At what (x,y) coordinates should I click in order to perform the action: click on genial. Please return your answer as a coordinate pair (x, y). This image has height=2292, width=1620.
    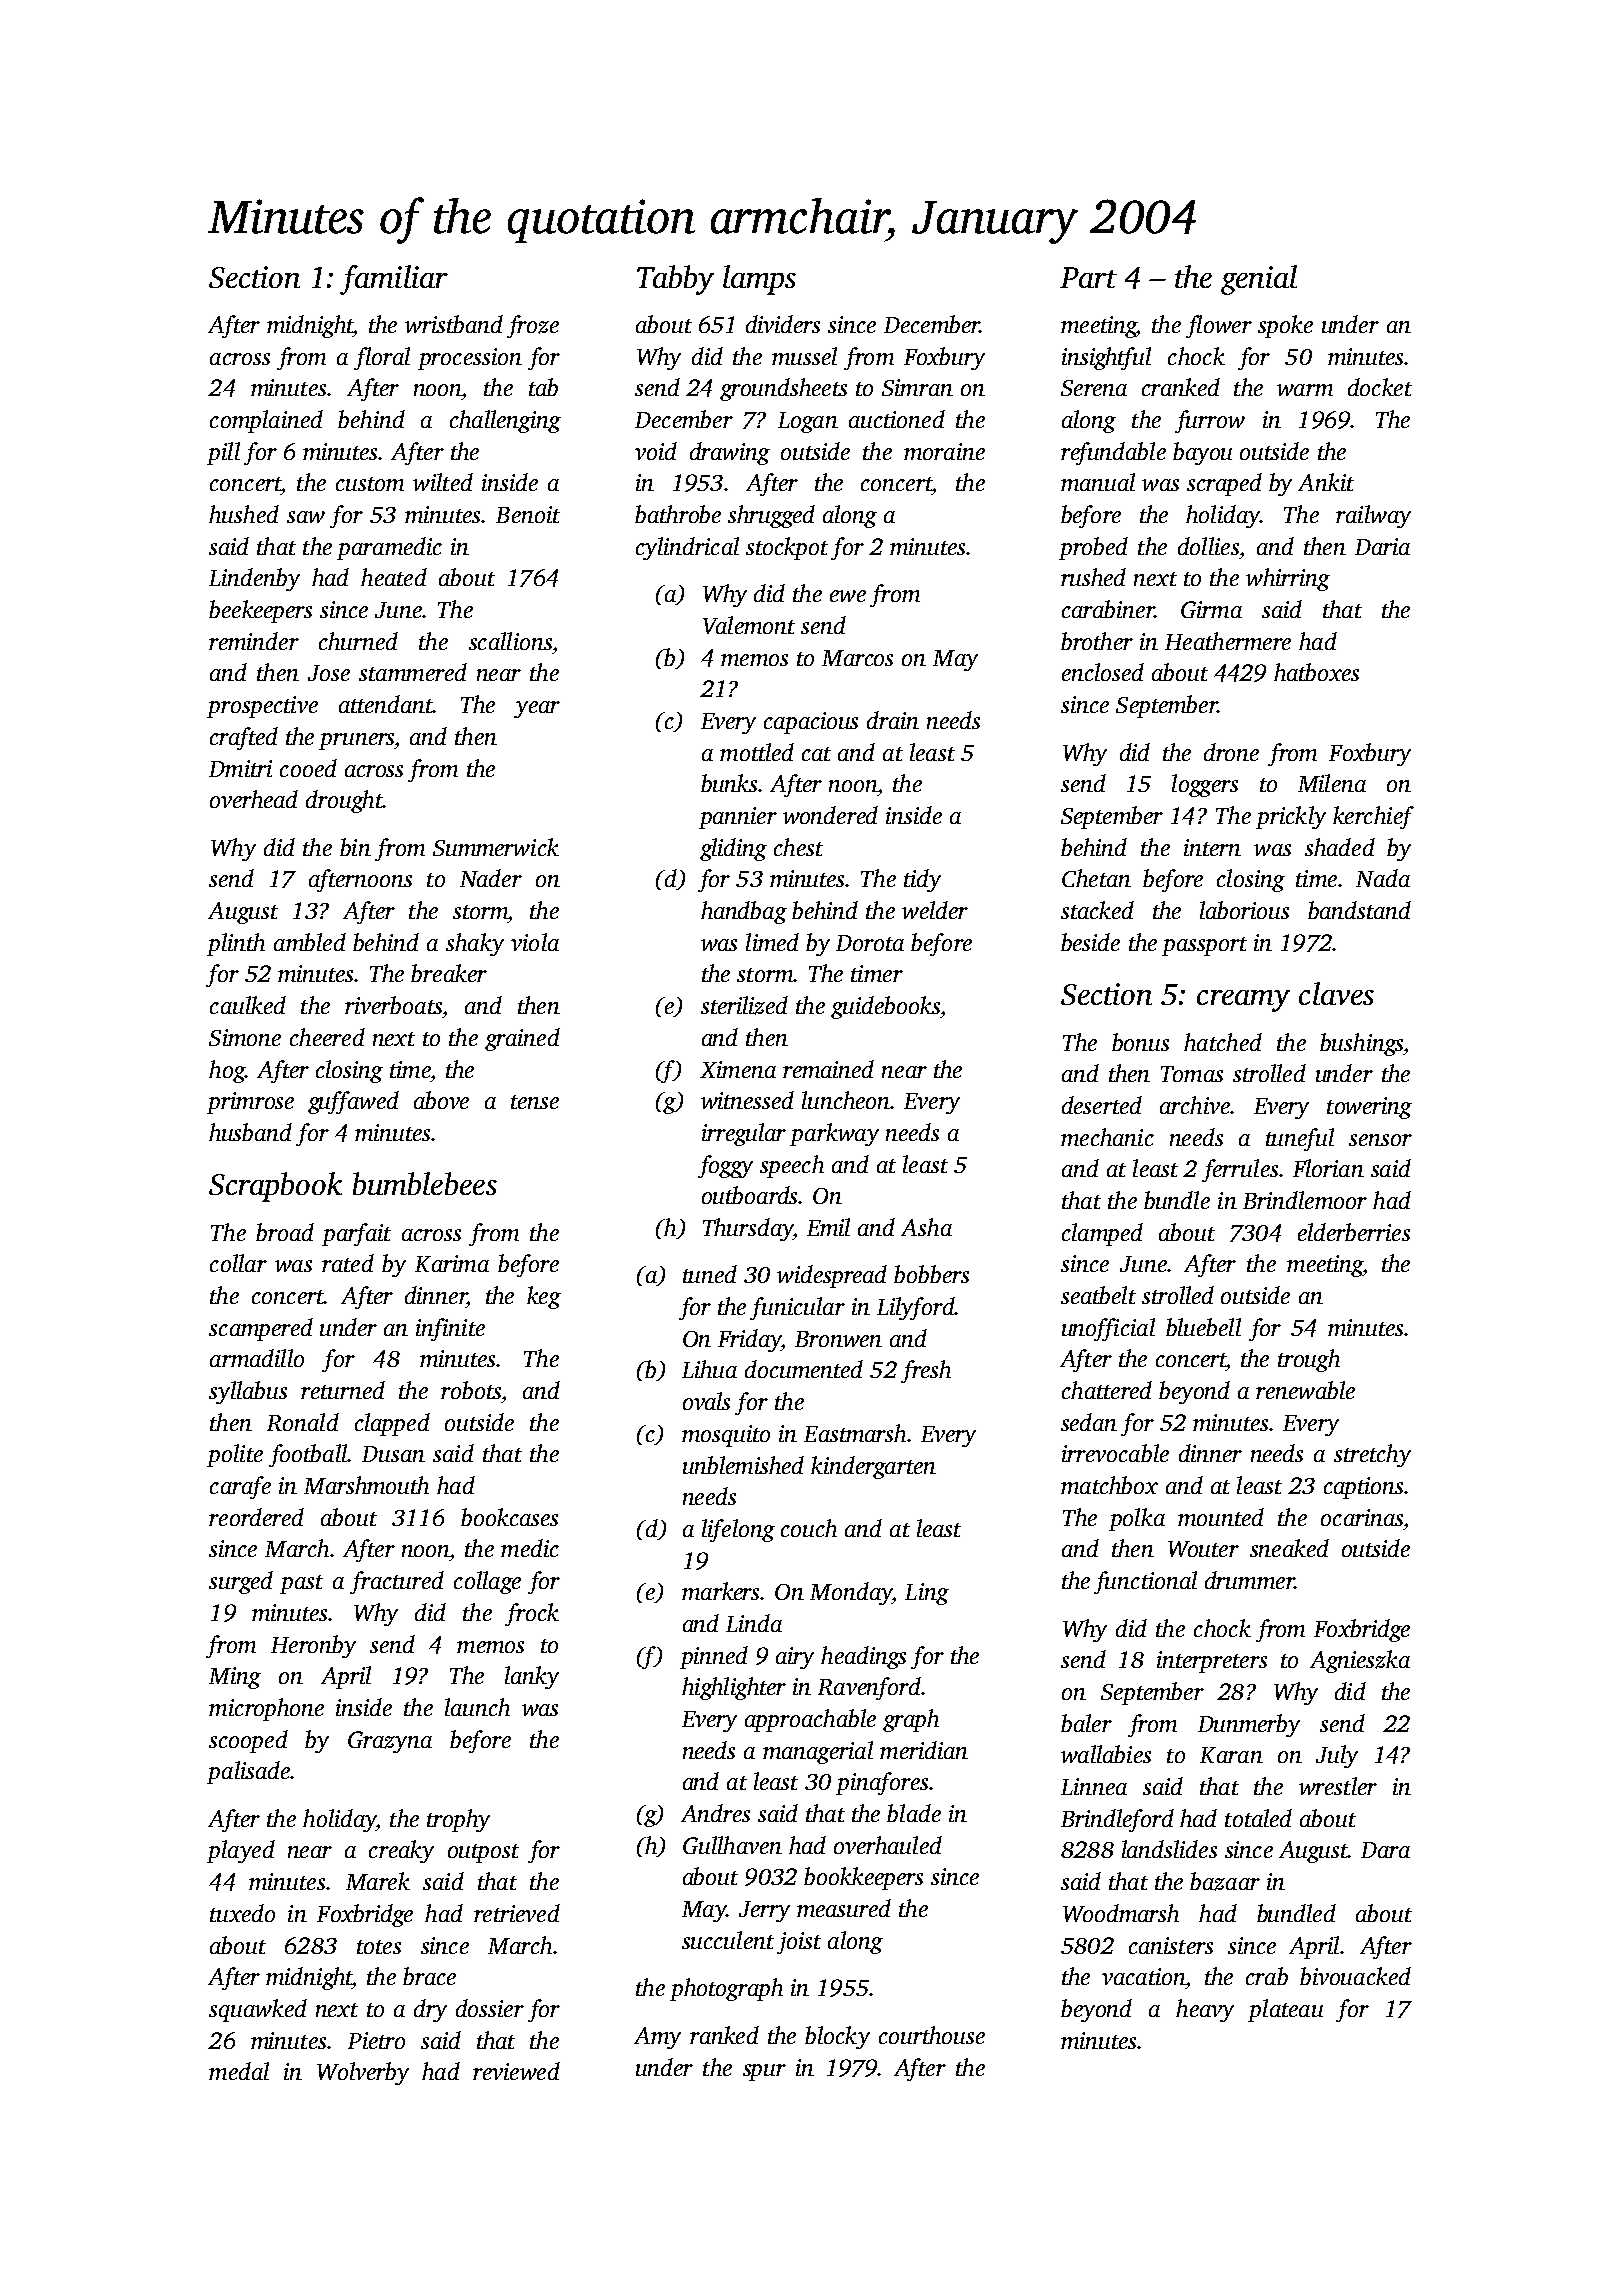
    Looking at the image, I should click on (1259, 280).
